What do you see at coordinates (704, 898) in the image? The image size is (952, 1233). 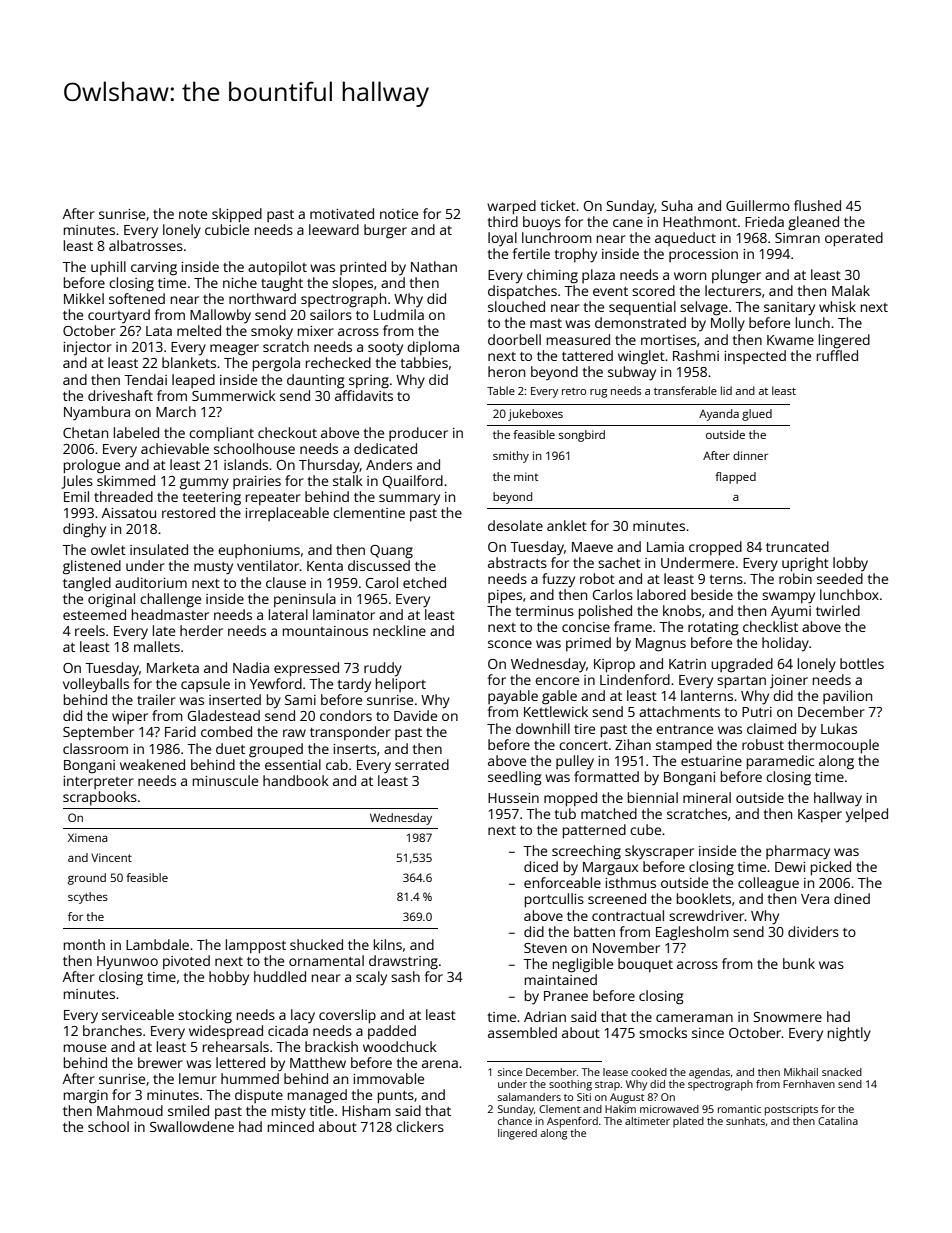 I see `booklets` at bounding box center [704, 898].
